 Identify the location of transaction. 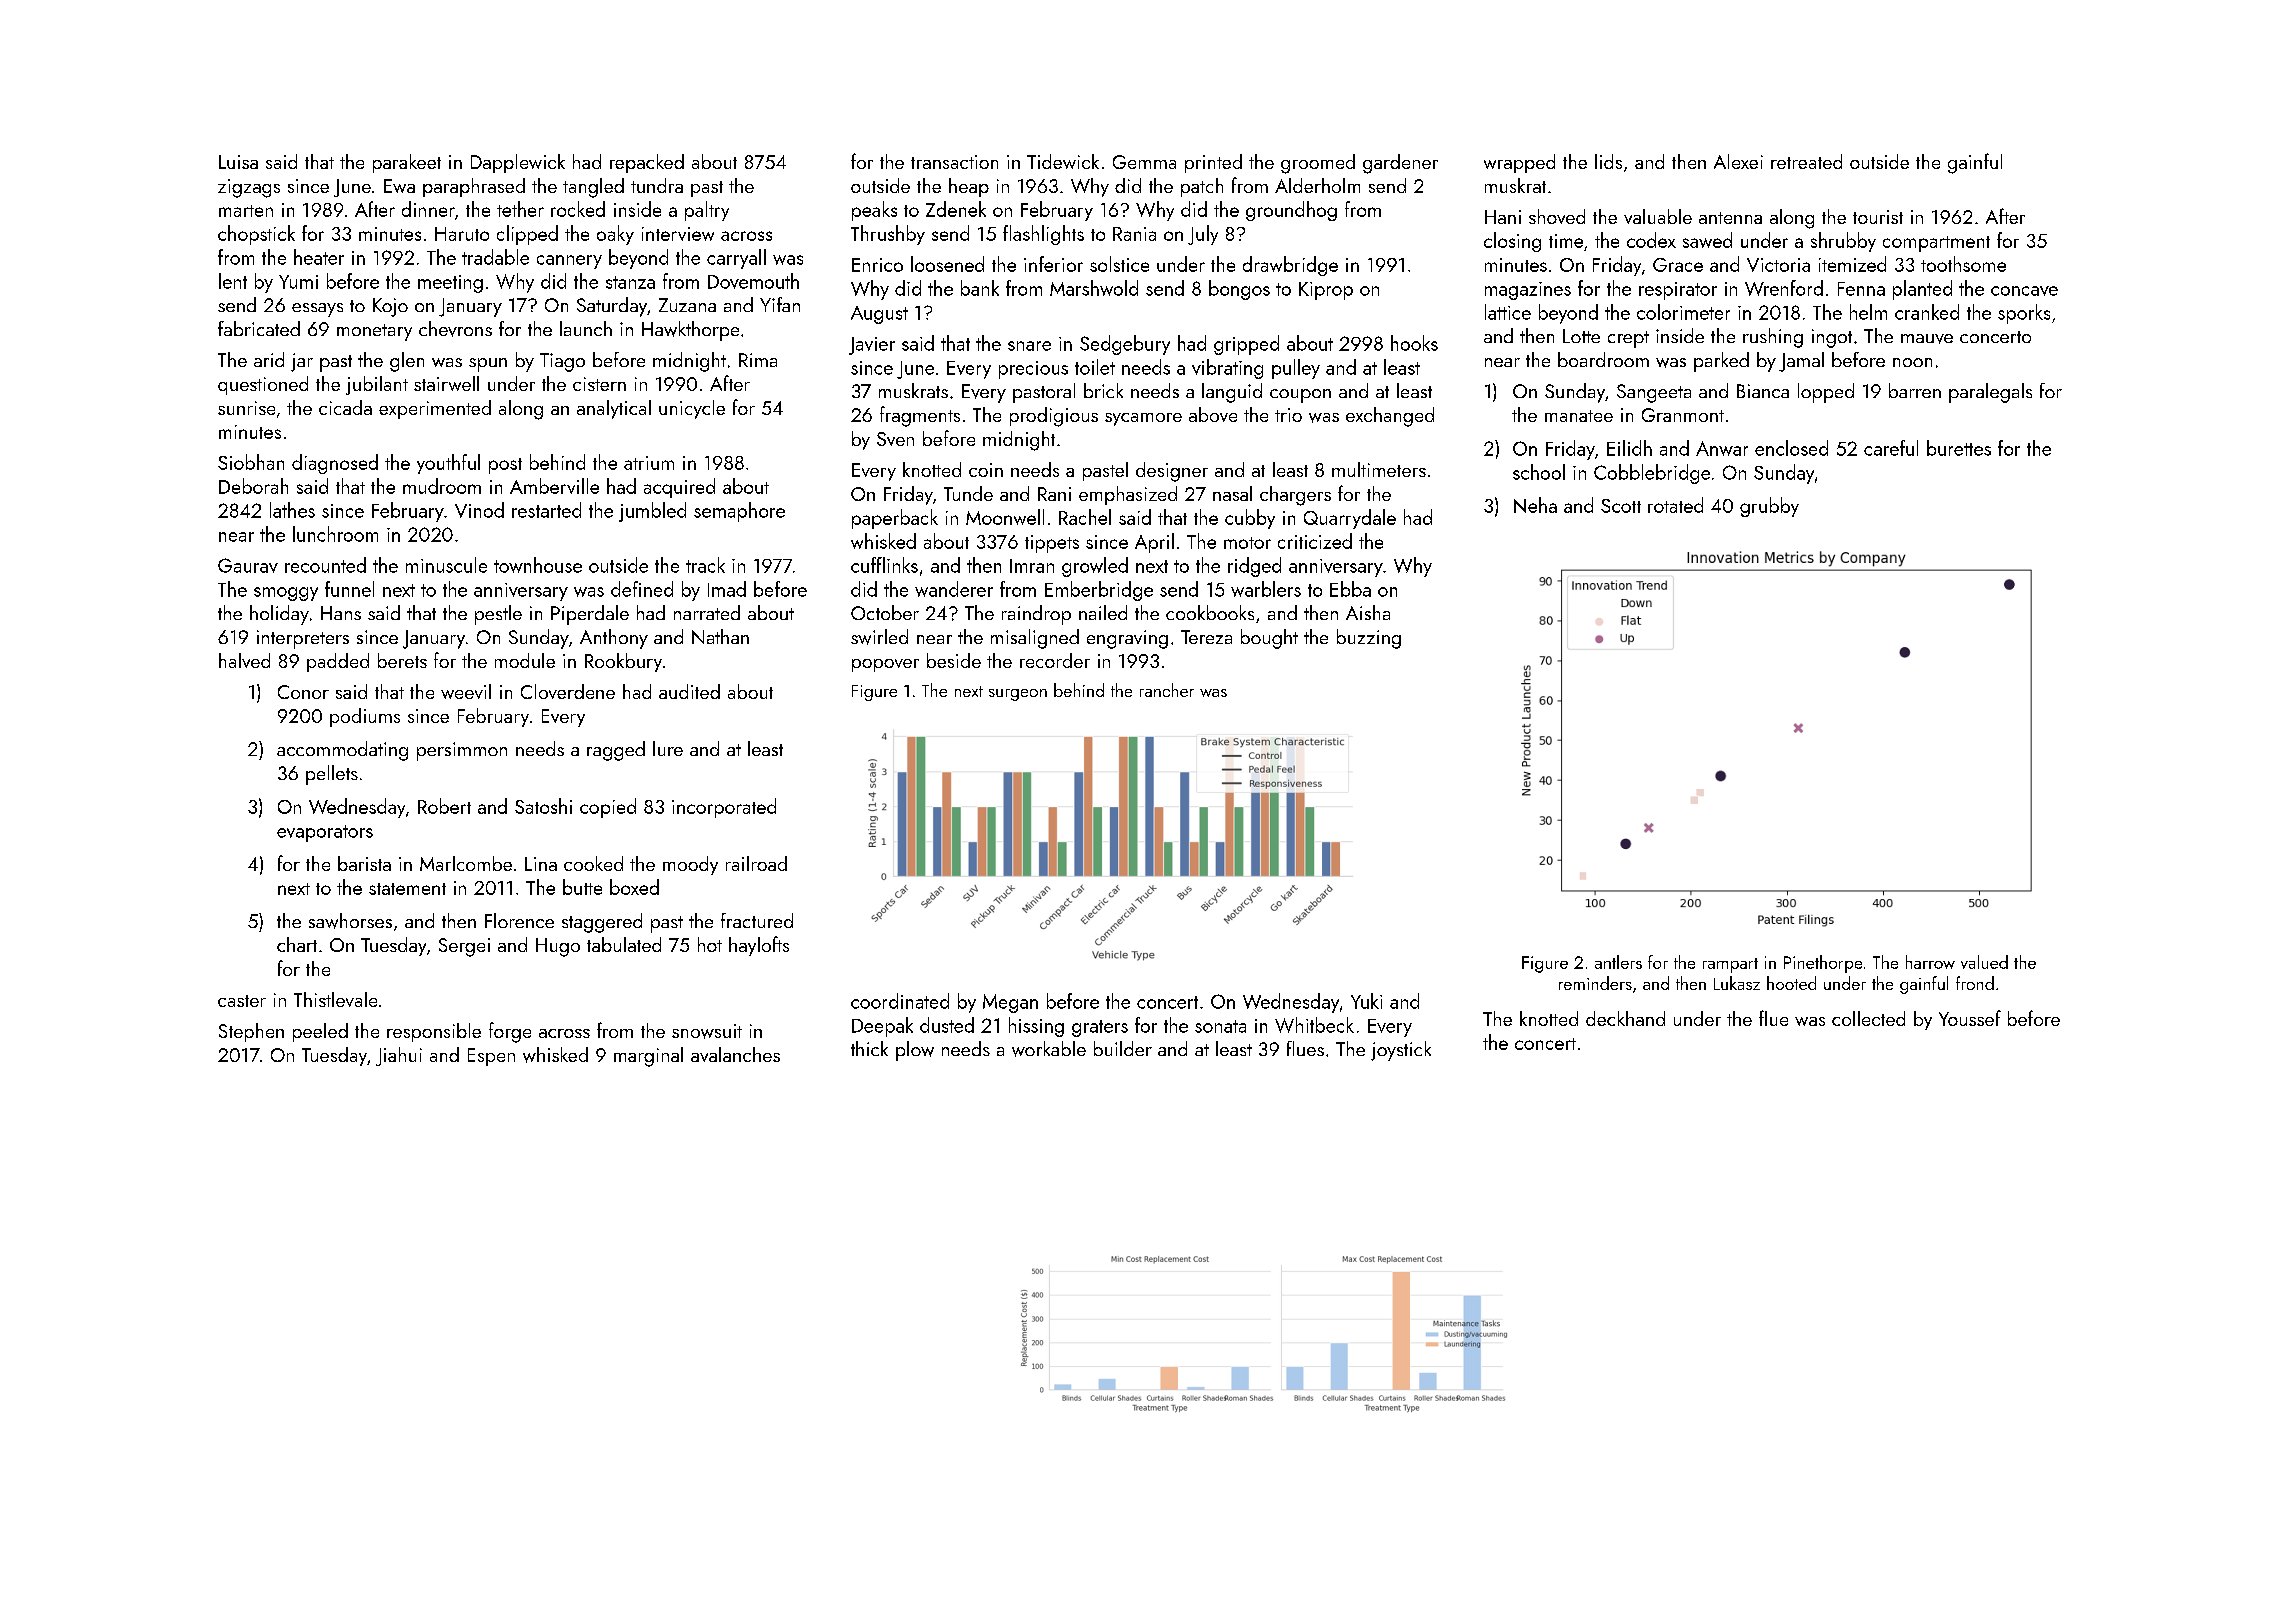
(954, 162).
